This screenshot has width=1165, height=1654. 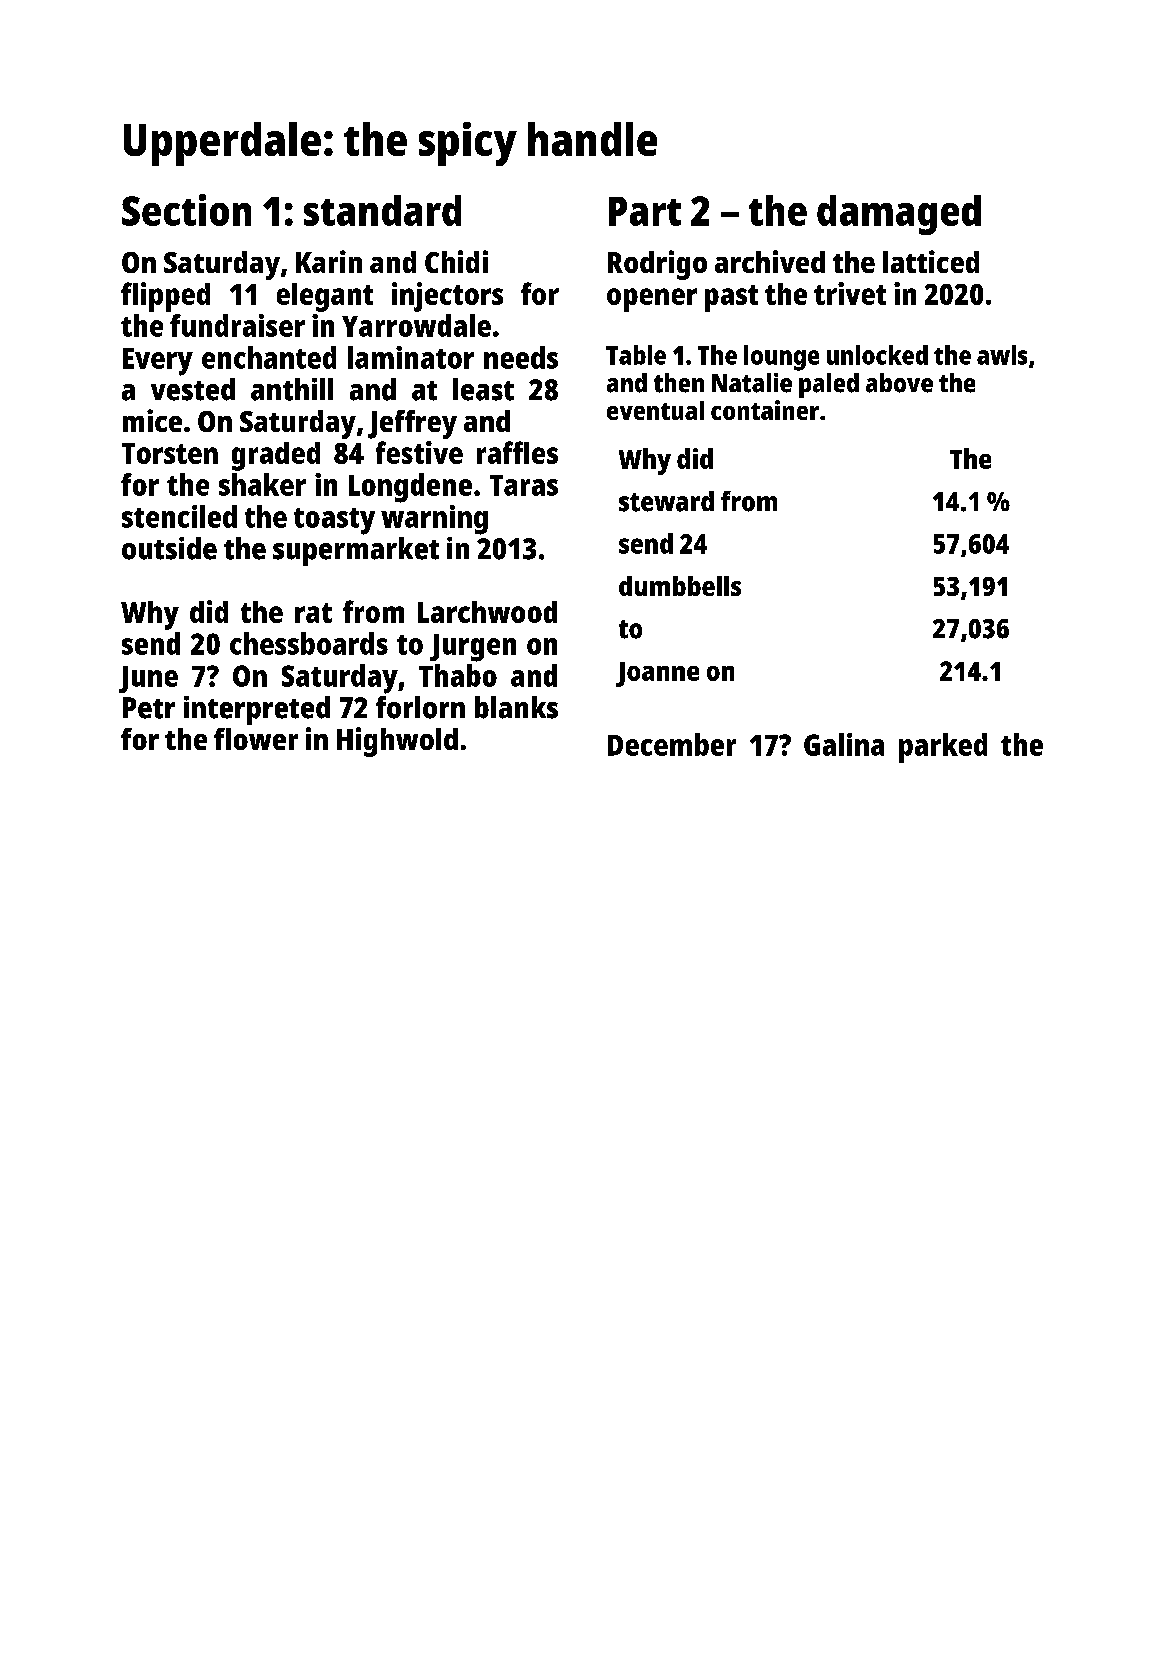 I want to click on damaged, so click(x=899, y=215).
